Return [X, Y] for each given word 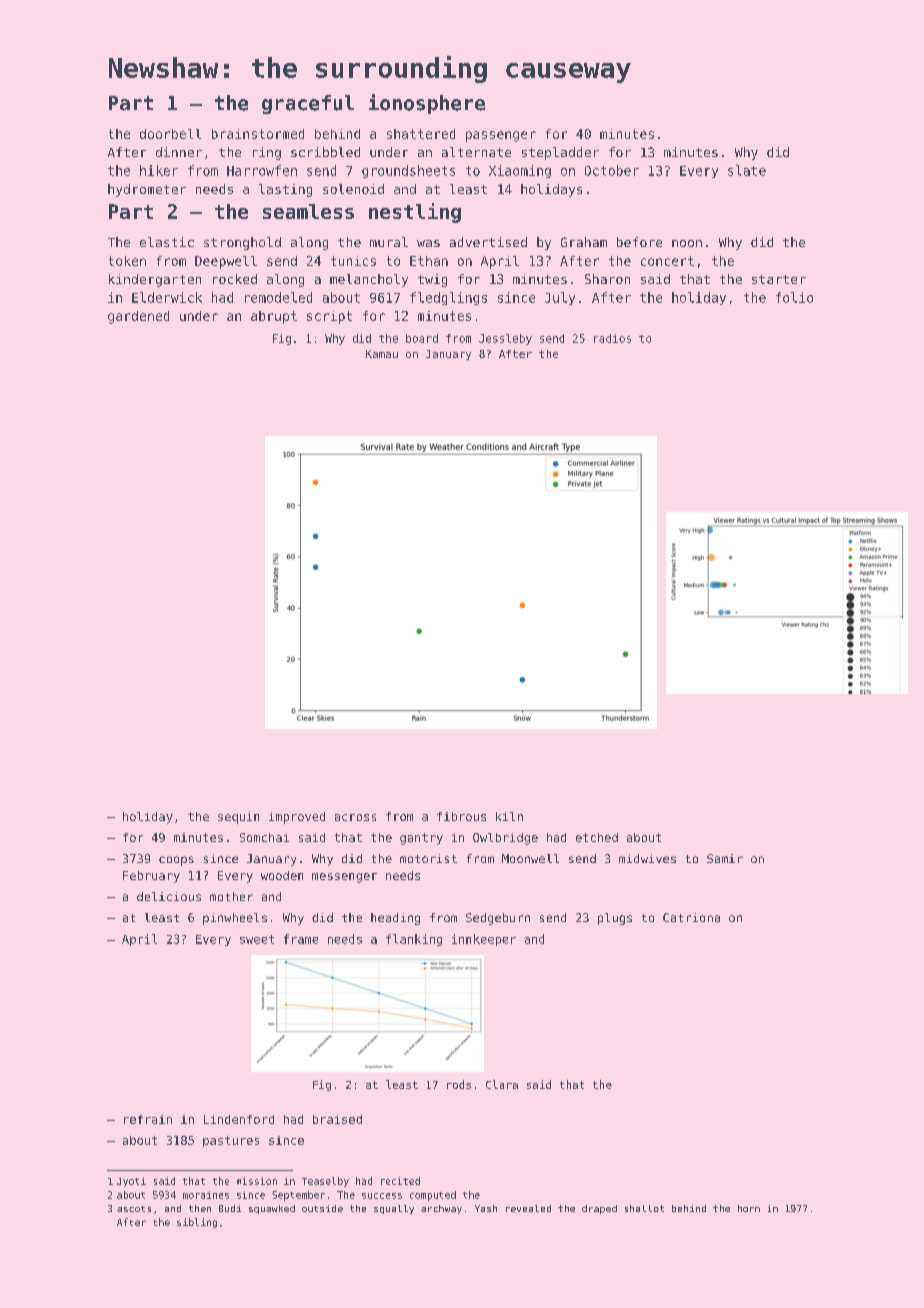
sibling [197, 1223]
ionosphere [427, 104]
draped [599, 1209]
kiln [509, 816]
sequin [238, 818]
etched [597, 837]
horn [749, 1208]
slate [747, 170]
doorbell [170, 134]
